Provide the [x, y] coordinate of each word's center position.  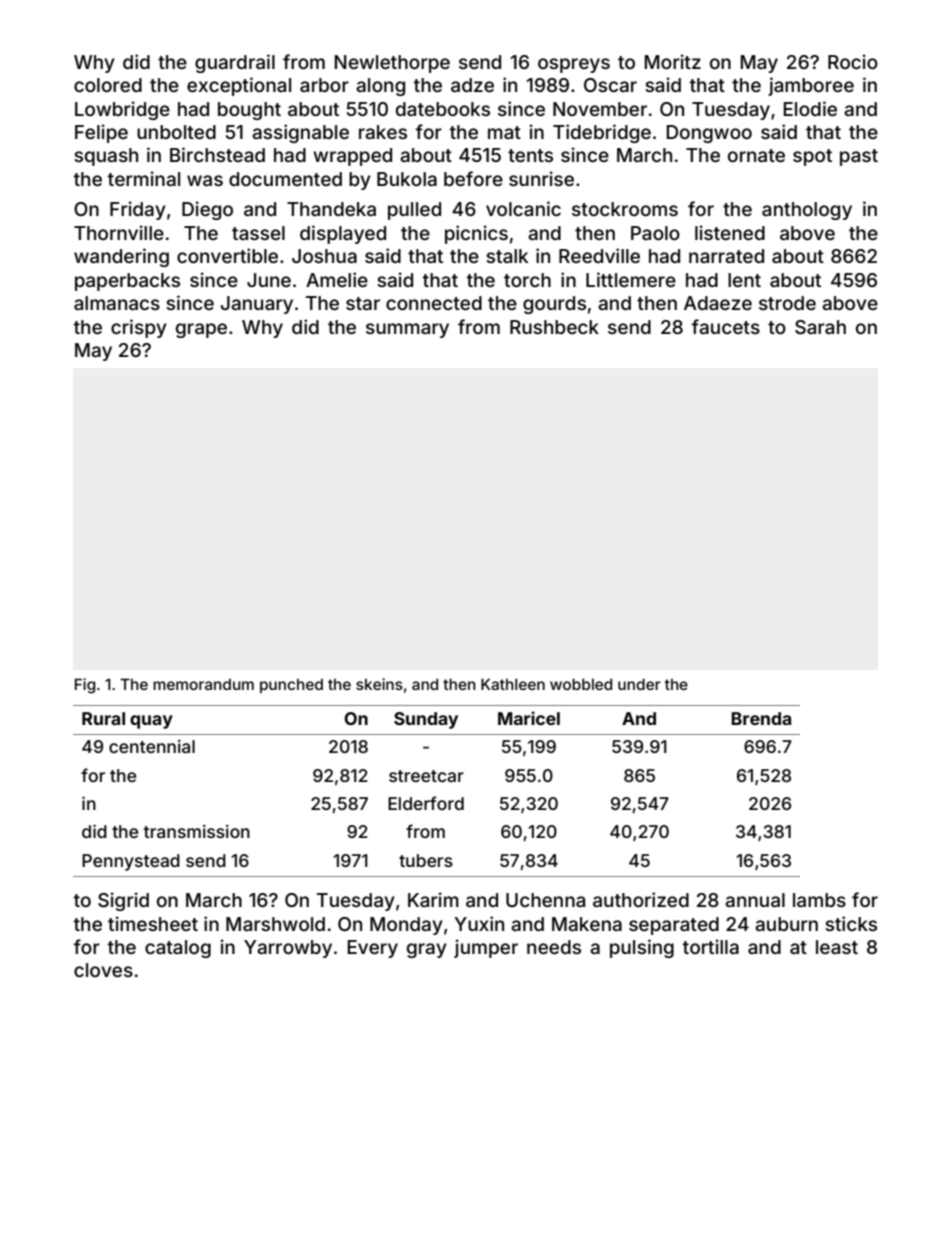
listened [730, 232]
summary [407, 330]
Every [373, 949]
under [639, 684]
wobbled [581, 684]
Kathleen [513, 684]
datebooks [443, 109]
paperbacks [127, 282]
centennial [152, 746]
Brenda [761, 718]
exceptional [239, 86]
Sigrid [123, 901]
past [859, 157]
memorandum [203, 684]
